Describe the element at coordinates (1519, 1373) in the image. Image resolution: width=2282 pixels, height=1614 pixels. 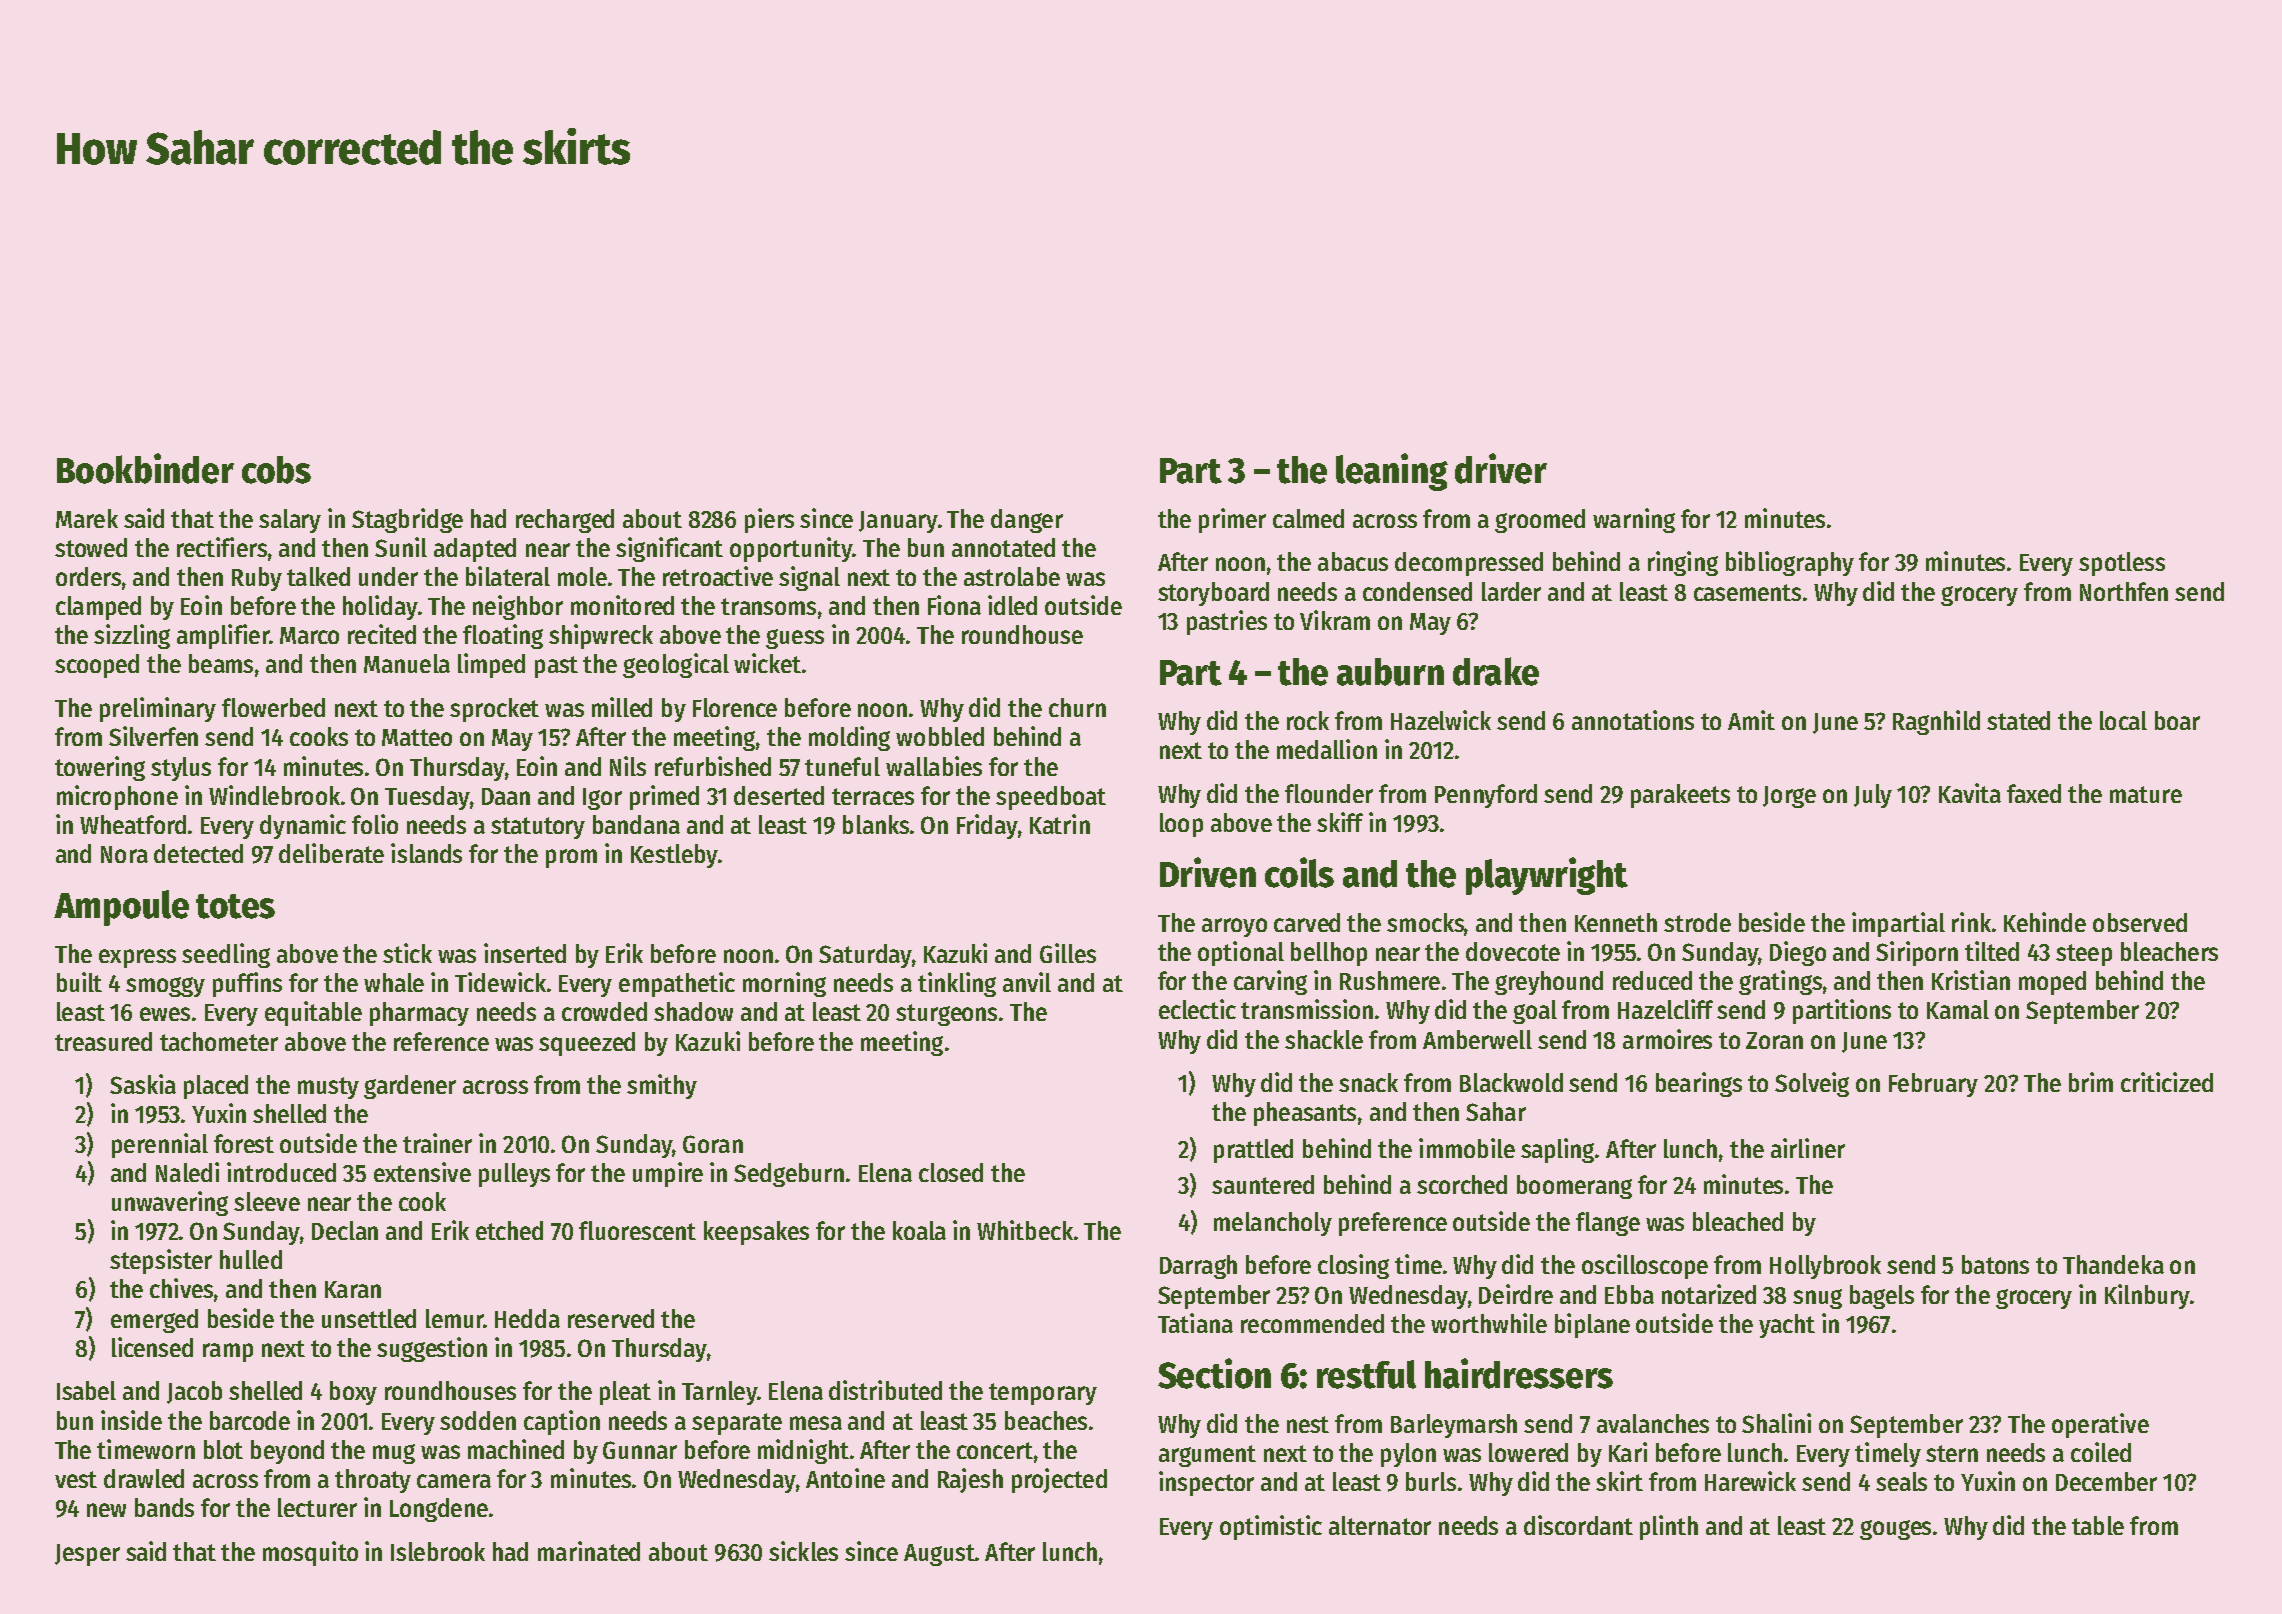
I see `hairdressers` at that location.
